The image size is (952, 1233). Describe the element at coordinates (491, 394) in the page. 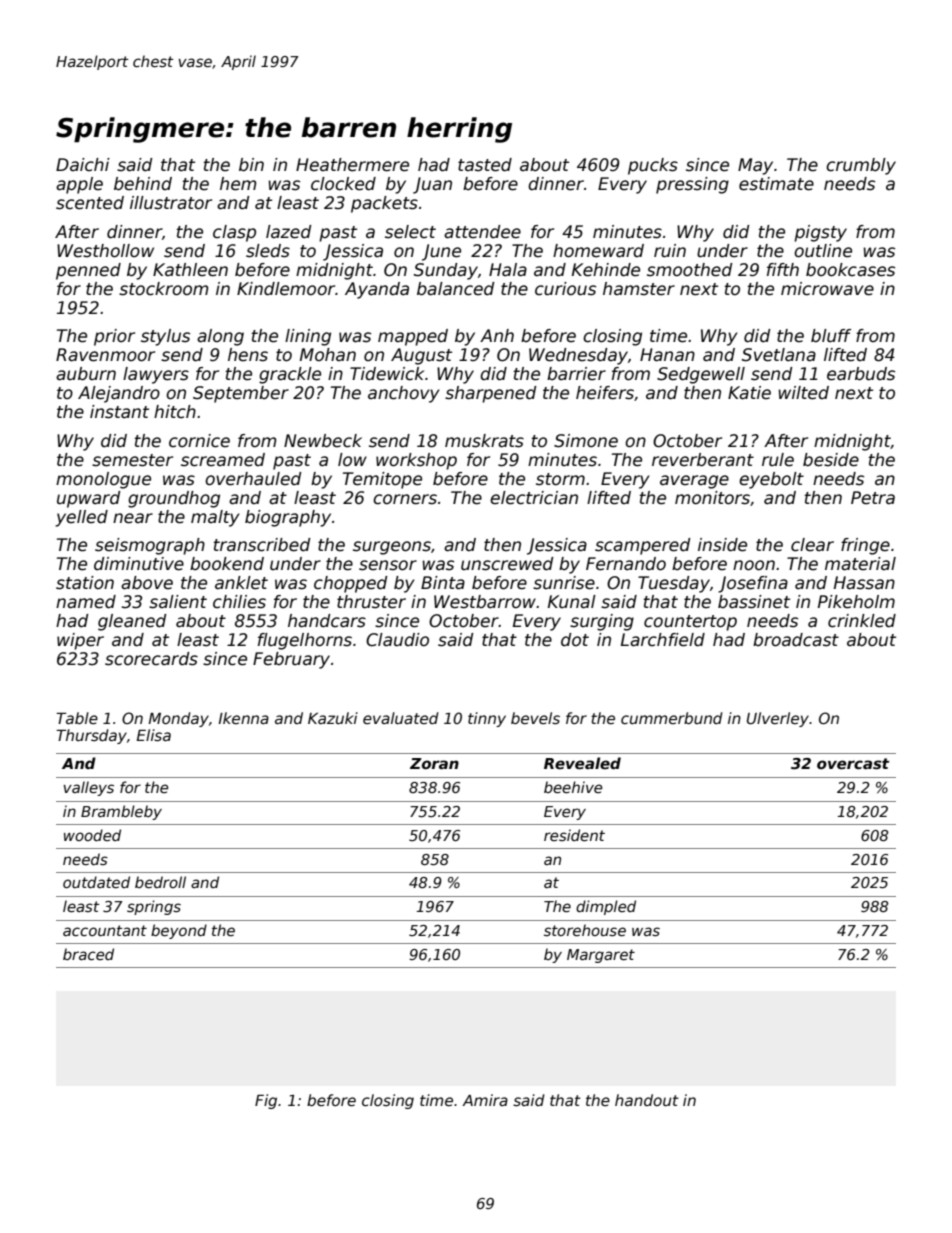

I see `sharpened` at that location.
